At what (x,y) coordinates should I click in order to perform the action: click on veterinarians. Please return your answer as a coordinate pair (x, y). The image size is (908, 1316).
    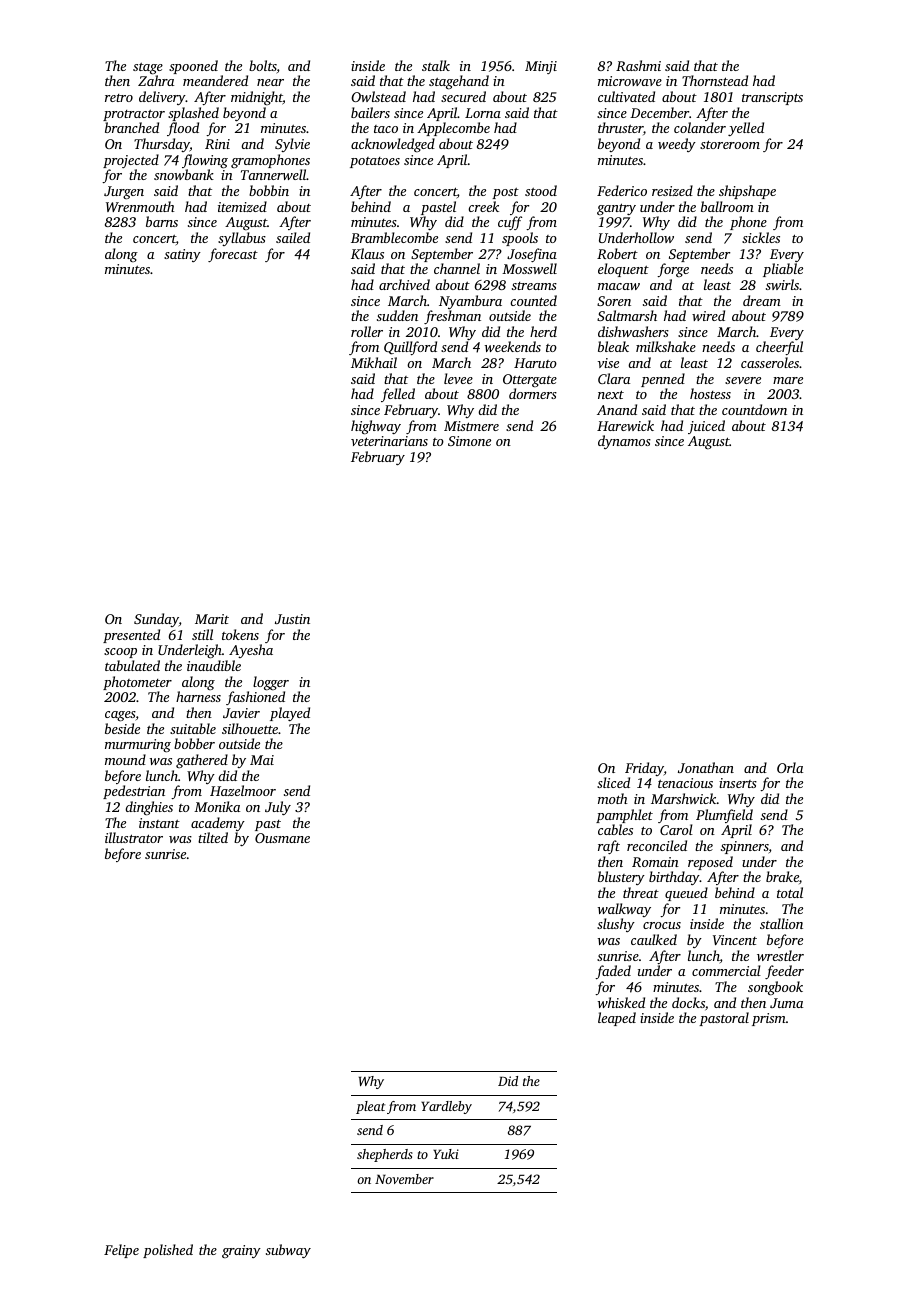
    Looking at the image, I should click on (389, 441).
